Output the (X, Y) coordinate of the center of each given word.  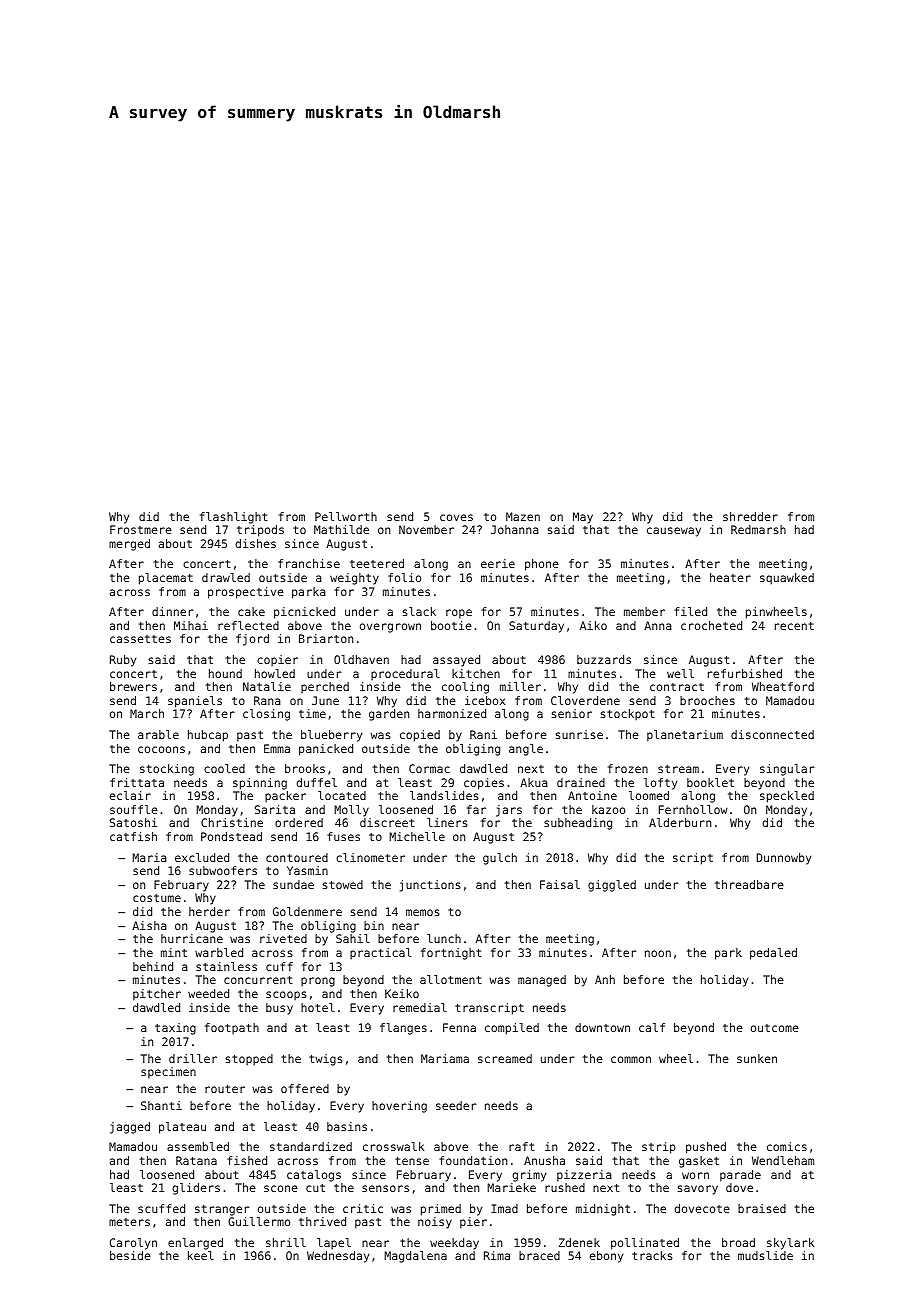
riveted (283, 938)
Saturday (536, 627)
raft (522, 1146)
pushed (706, 1148)
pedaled (773, 954)
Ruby (123, 661)
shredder (750, 516)
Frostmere (141, 529)
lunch (444, 938)
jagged (130, 1128)
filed (690, 611)
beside (130, 1255)
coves (456, 517)
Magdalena (415, 1257)
